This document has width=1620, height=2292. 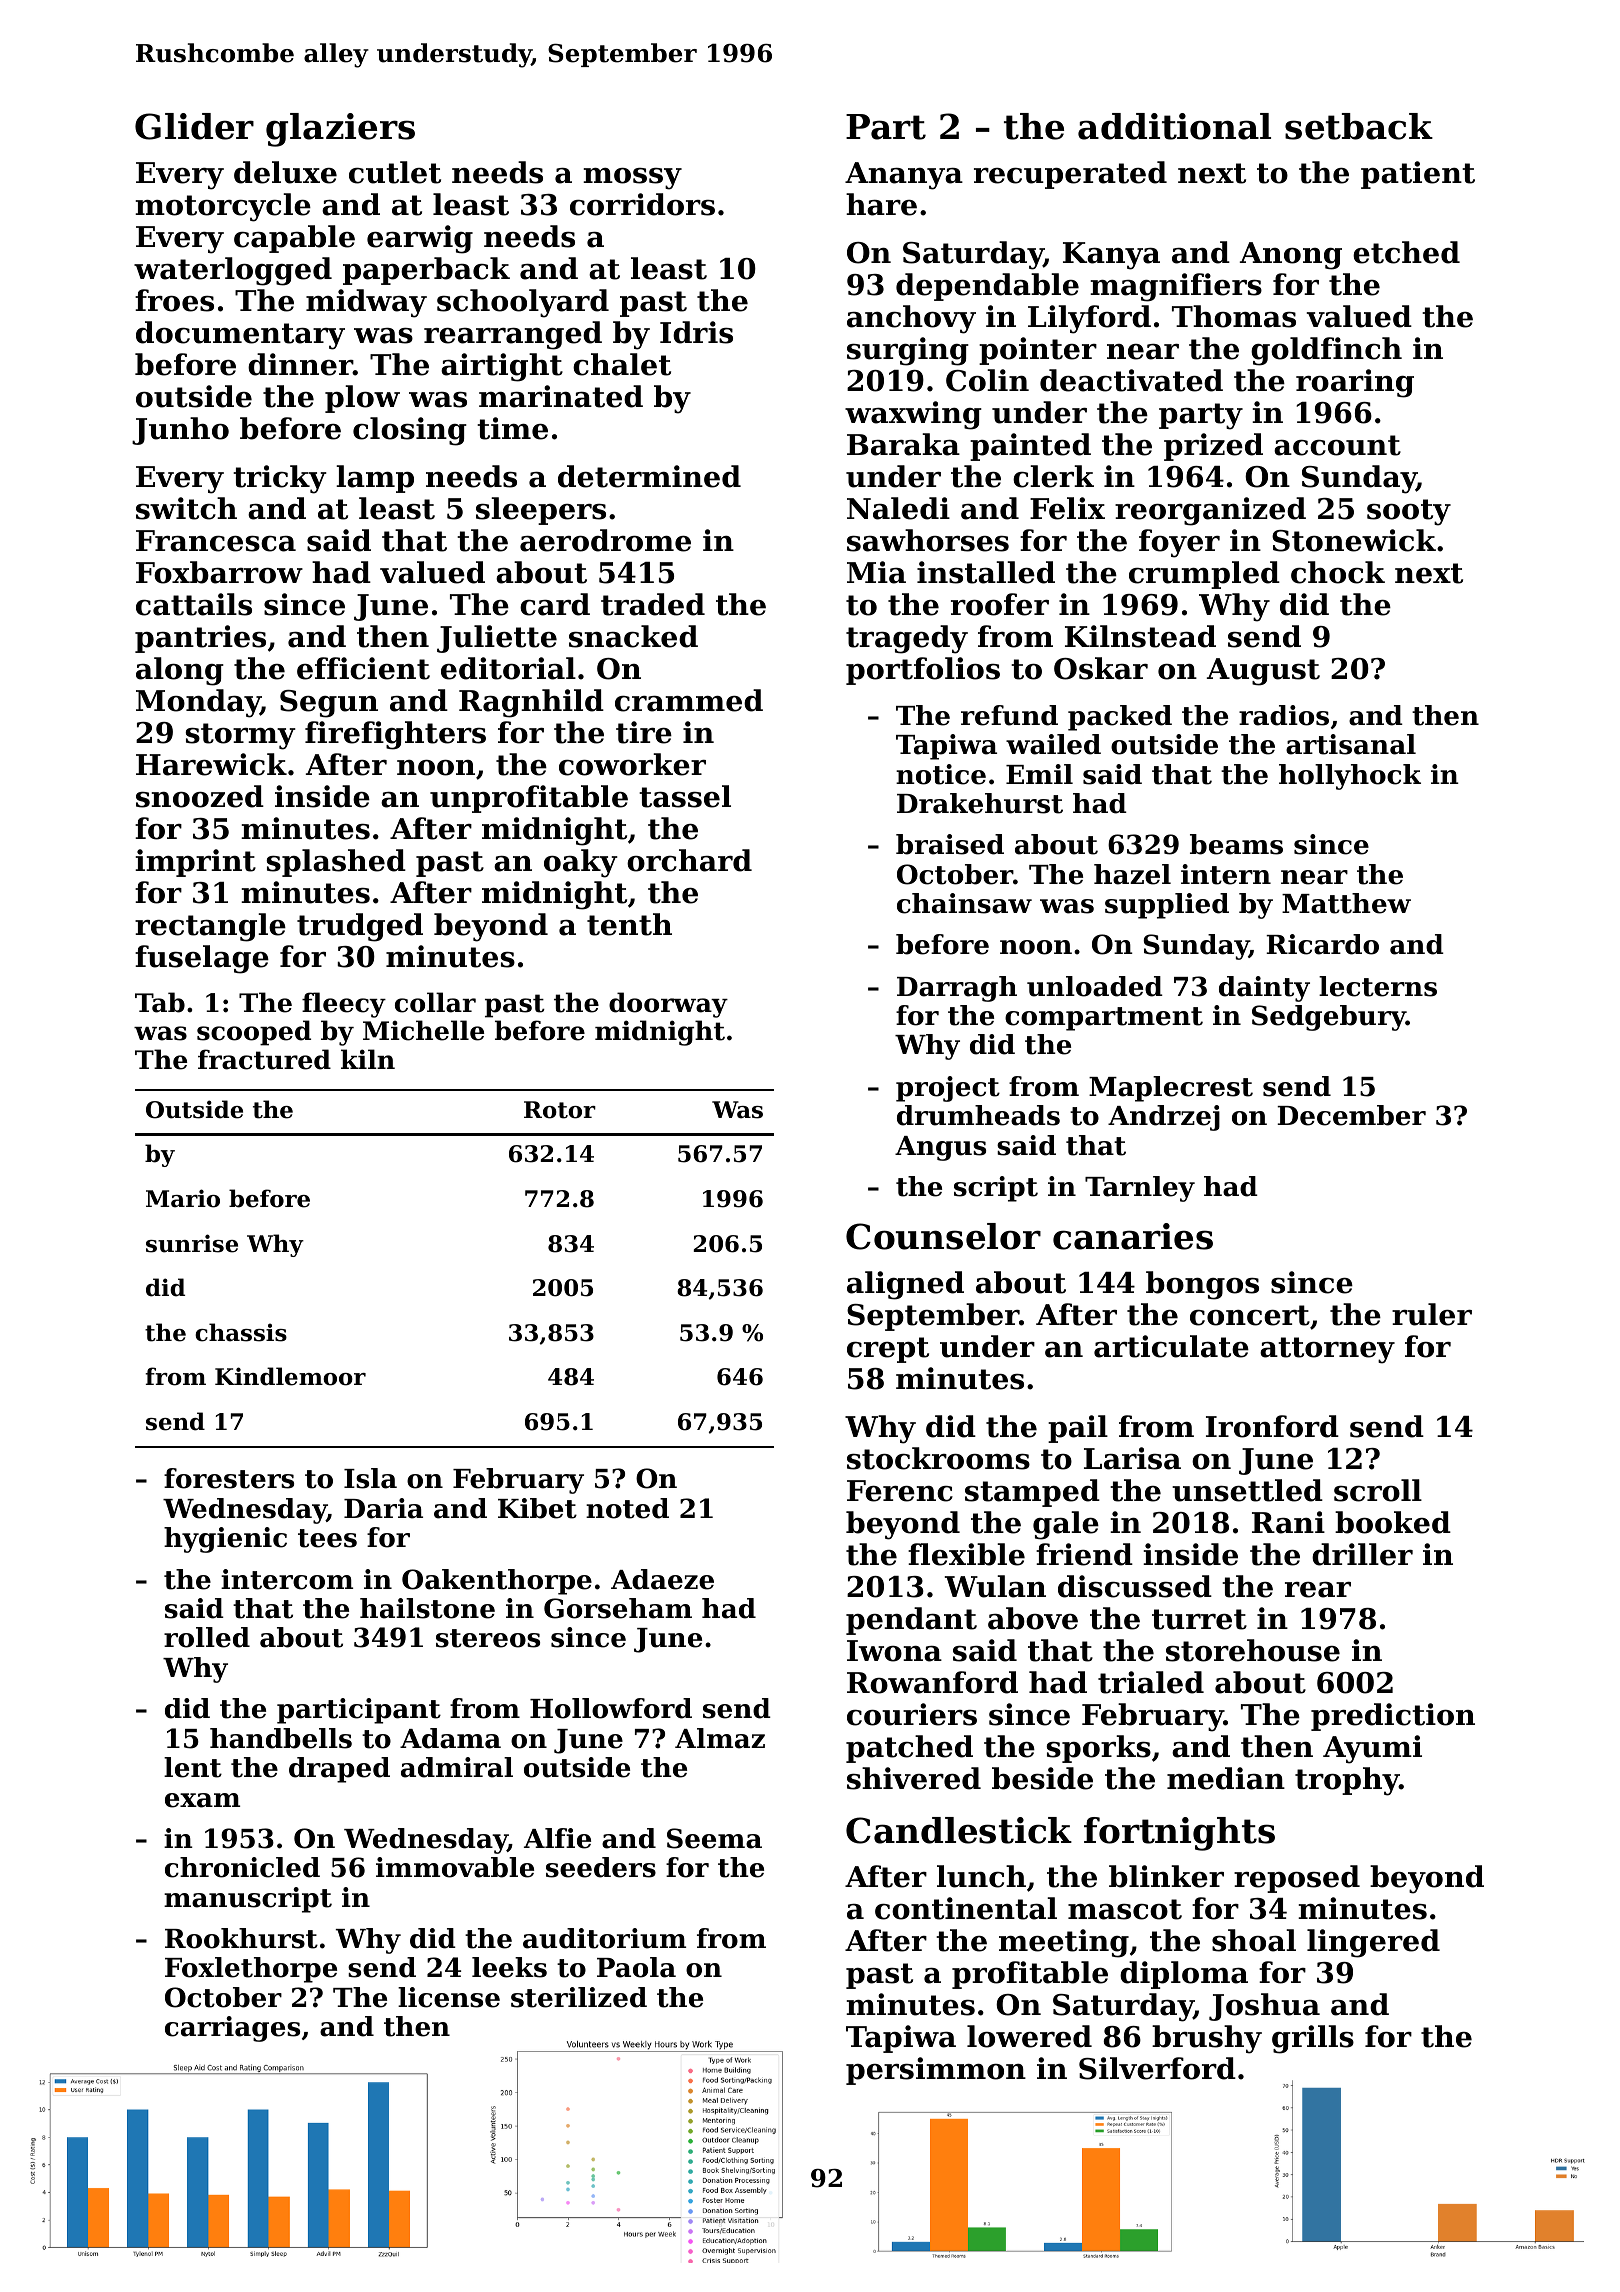 I want to click on glaziers, so click(x=340, y=130).
